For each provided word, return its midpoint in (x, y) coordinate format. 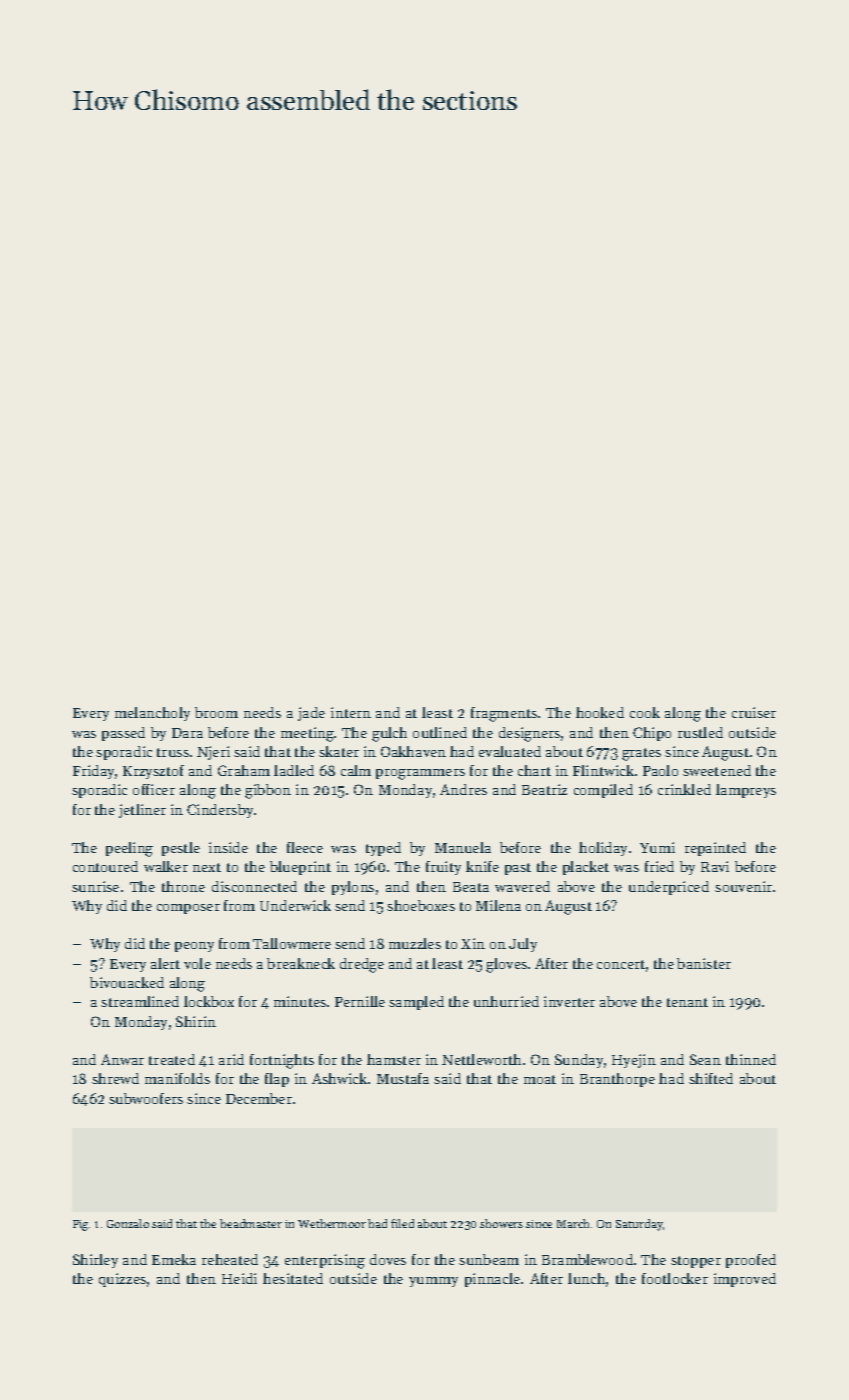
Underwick (295, 905)
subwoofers (146, 1098)
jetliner (142, 811)
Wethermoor (332, 1223)
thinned (751, 1059)
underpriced (669, 888)
